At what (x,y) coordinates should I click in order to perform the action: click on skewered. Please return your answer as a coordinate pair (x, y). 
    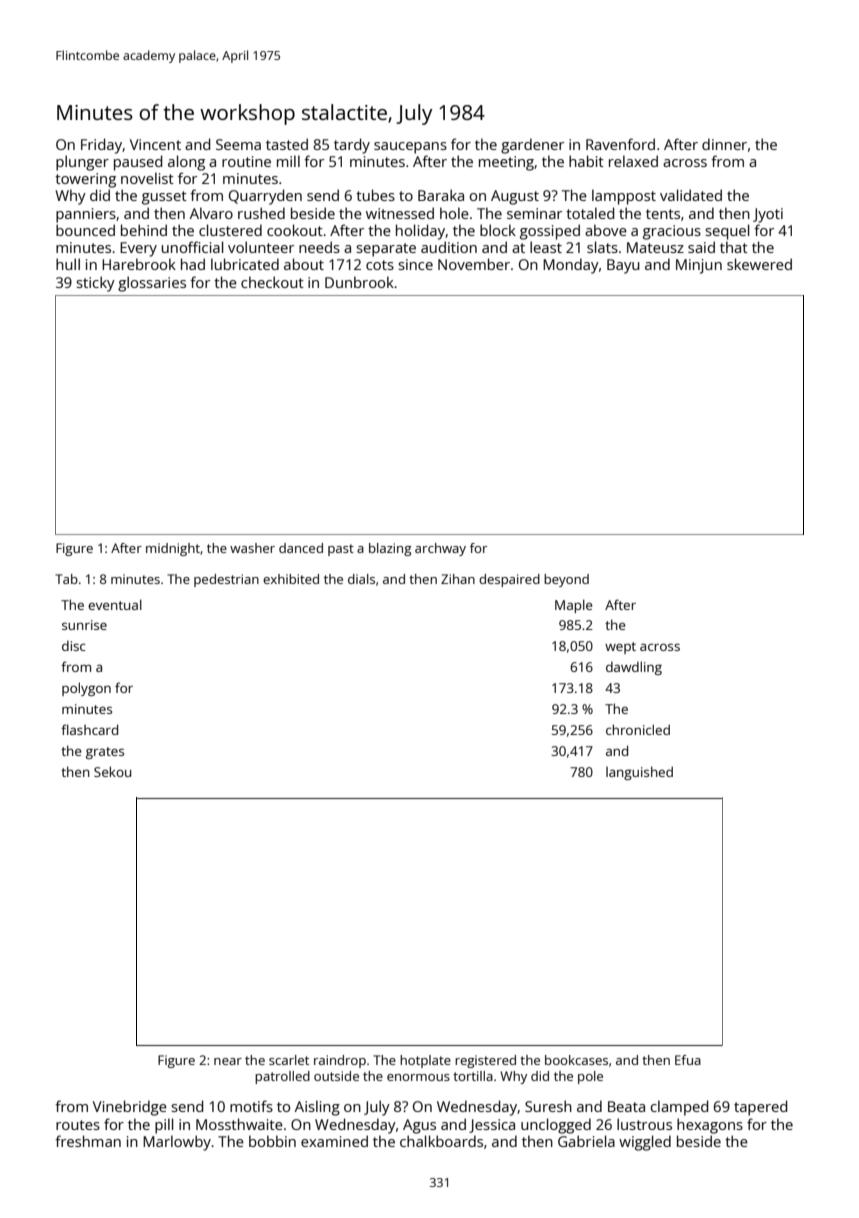
    Looking at the image, I should click on (759, 264).
